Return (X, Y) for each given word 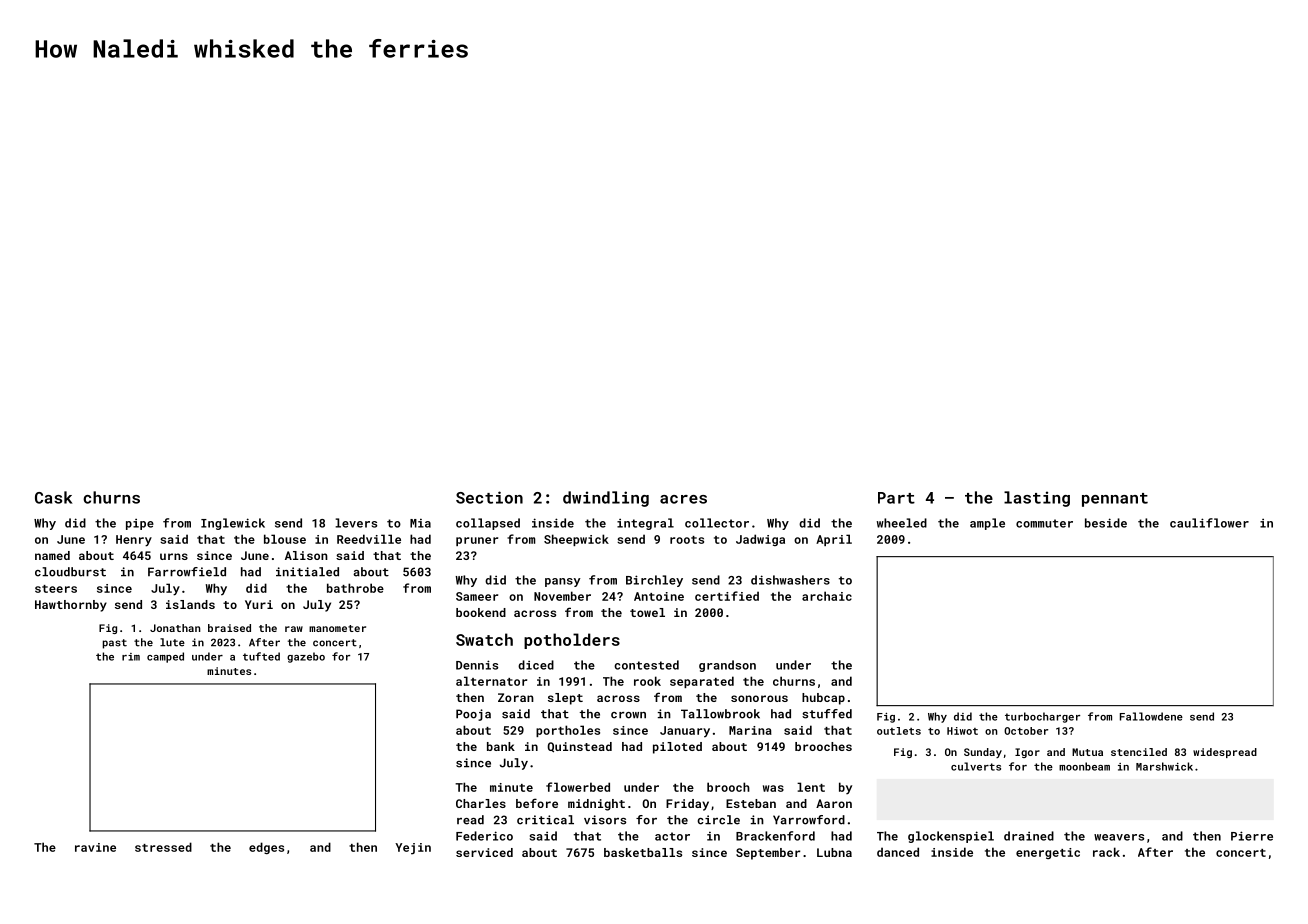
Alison (306, 555)
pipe (140, 524)
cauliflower (1209, 523)
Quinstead (580, 747)
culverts (976, 766)
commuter (1044, 523)
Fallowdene (1151, 716)
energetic (1048, 853)
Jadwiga (760, 540)
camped (165, 657)
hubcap (823, 699)
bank (501, 746)
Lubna (834, 852)
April (834, 540)
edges (266, 848)
